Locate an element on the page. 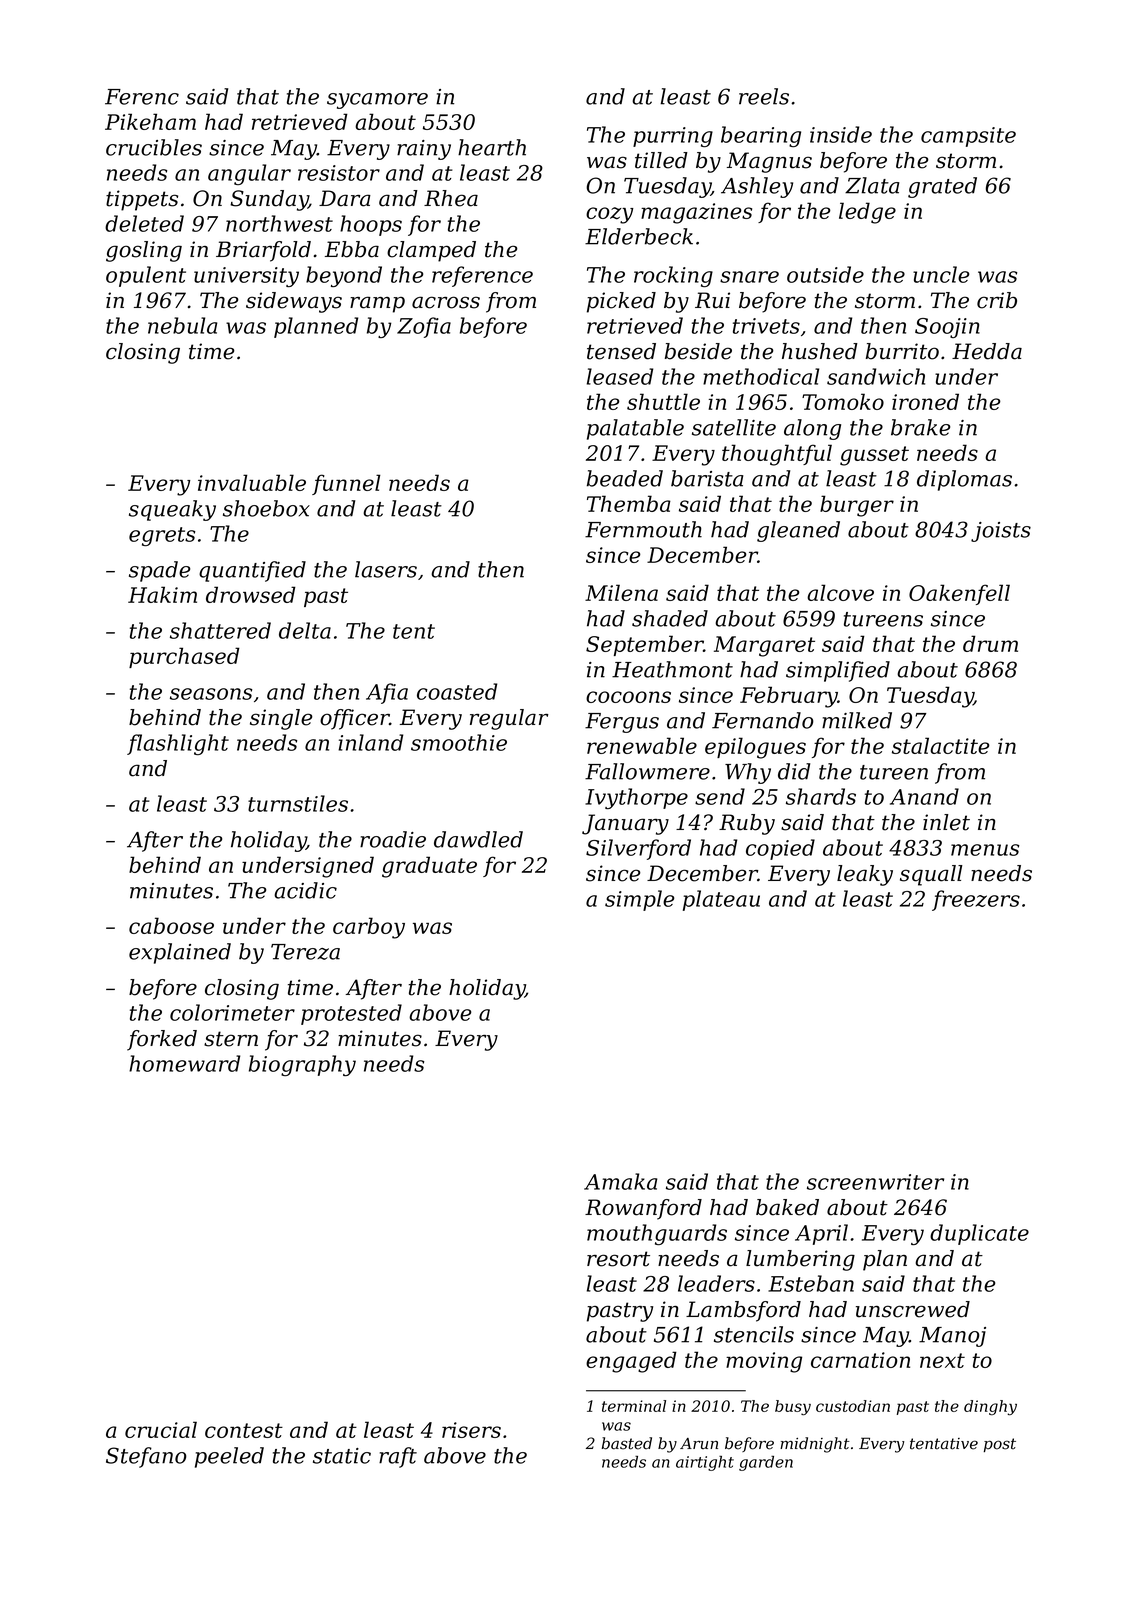 Image resolution: width=1139 pixels, height=1611 pixels. Pikeham is located at coordinates (150, 121).
